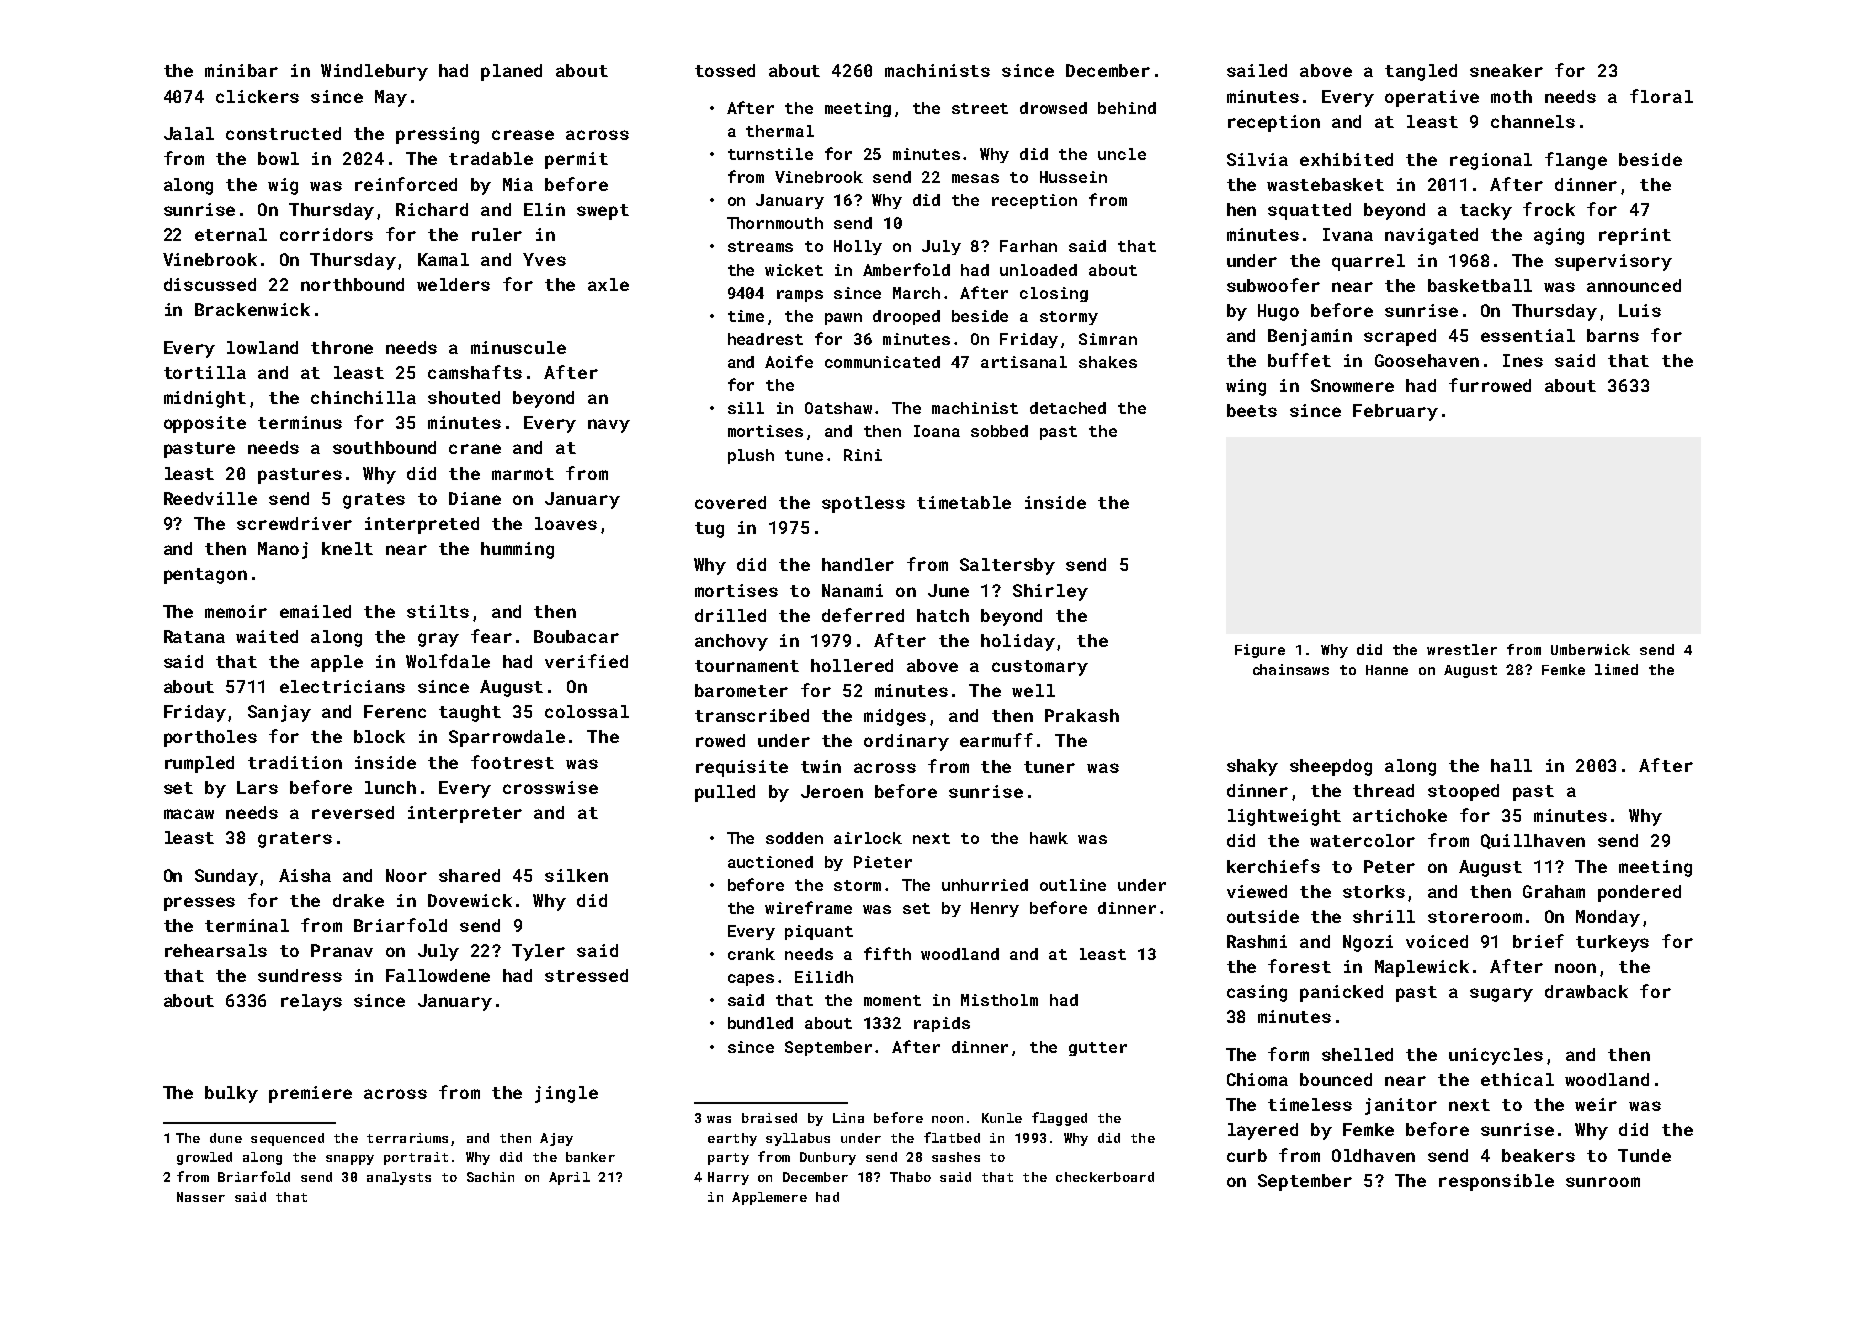 Image resolution: width=1863 pixels, height=1317 pixels. Describe the element at coordinates (852, 590) in the screenshot. I see `Nanami` at that location.
